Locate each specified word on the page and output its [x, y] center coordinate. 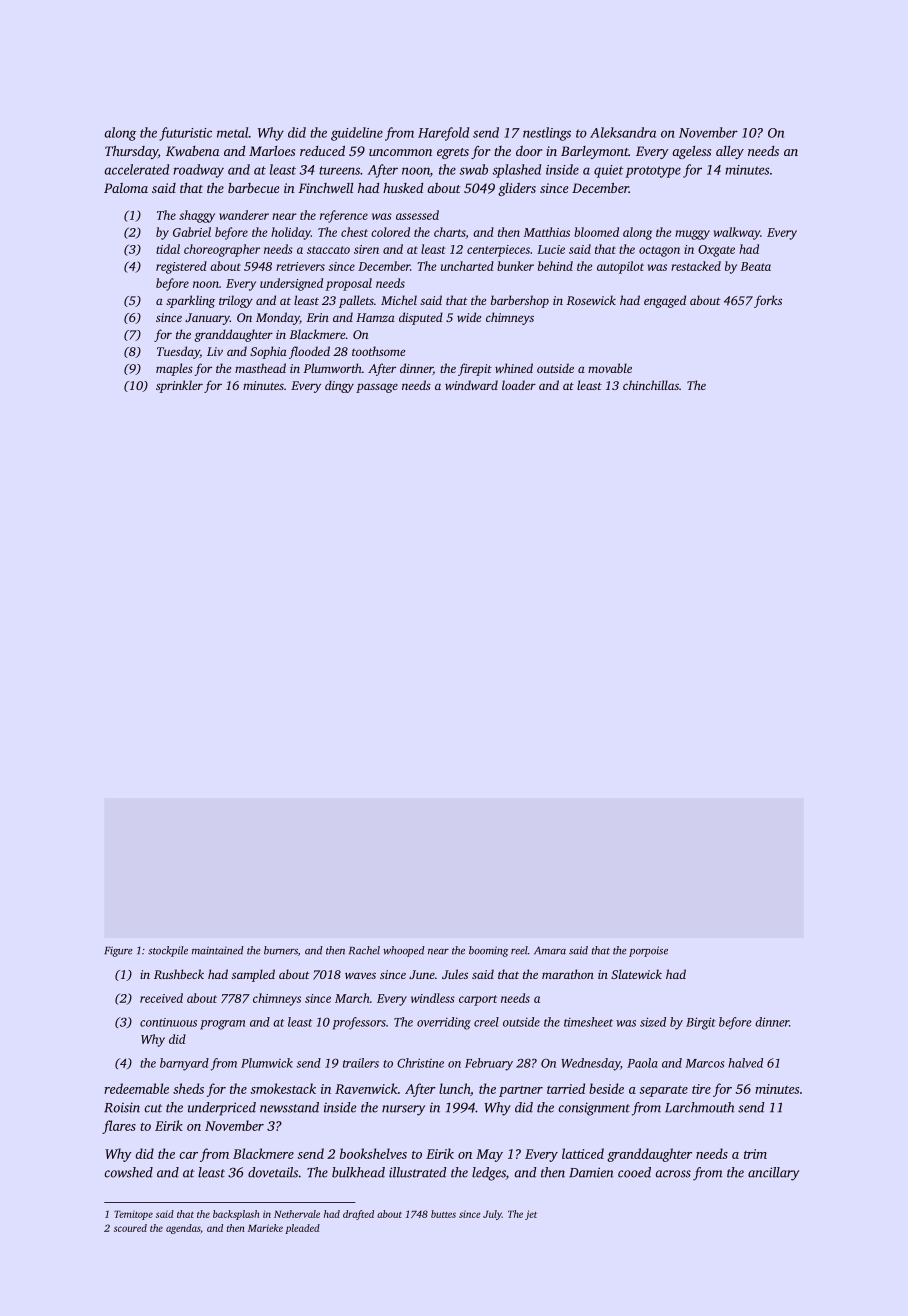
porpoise [648, 951]
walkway [737, 233]
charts [449, 232]
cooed [634, 1172]
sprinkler [179, 386]
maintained [218, 950]
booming [488, 951]
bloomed [596, 232]
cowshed [128, 1172]
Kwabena [192, 151]
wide [469, 317]
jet [531, 1215]
